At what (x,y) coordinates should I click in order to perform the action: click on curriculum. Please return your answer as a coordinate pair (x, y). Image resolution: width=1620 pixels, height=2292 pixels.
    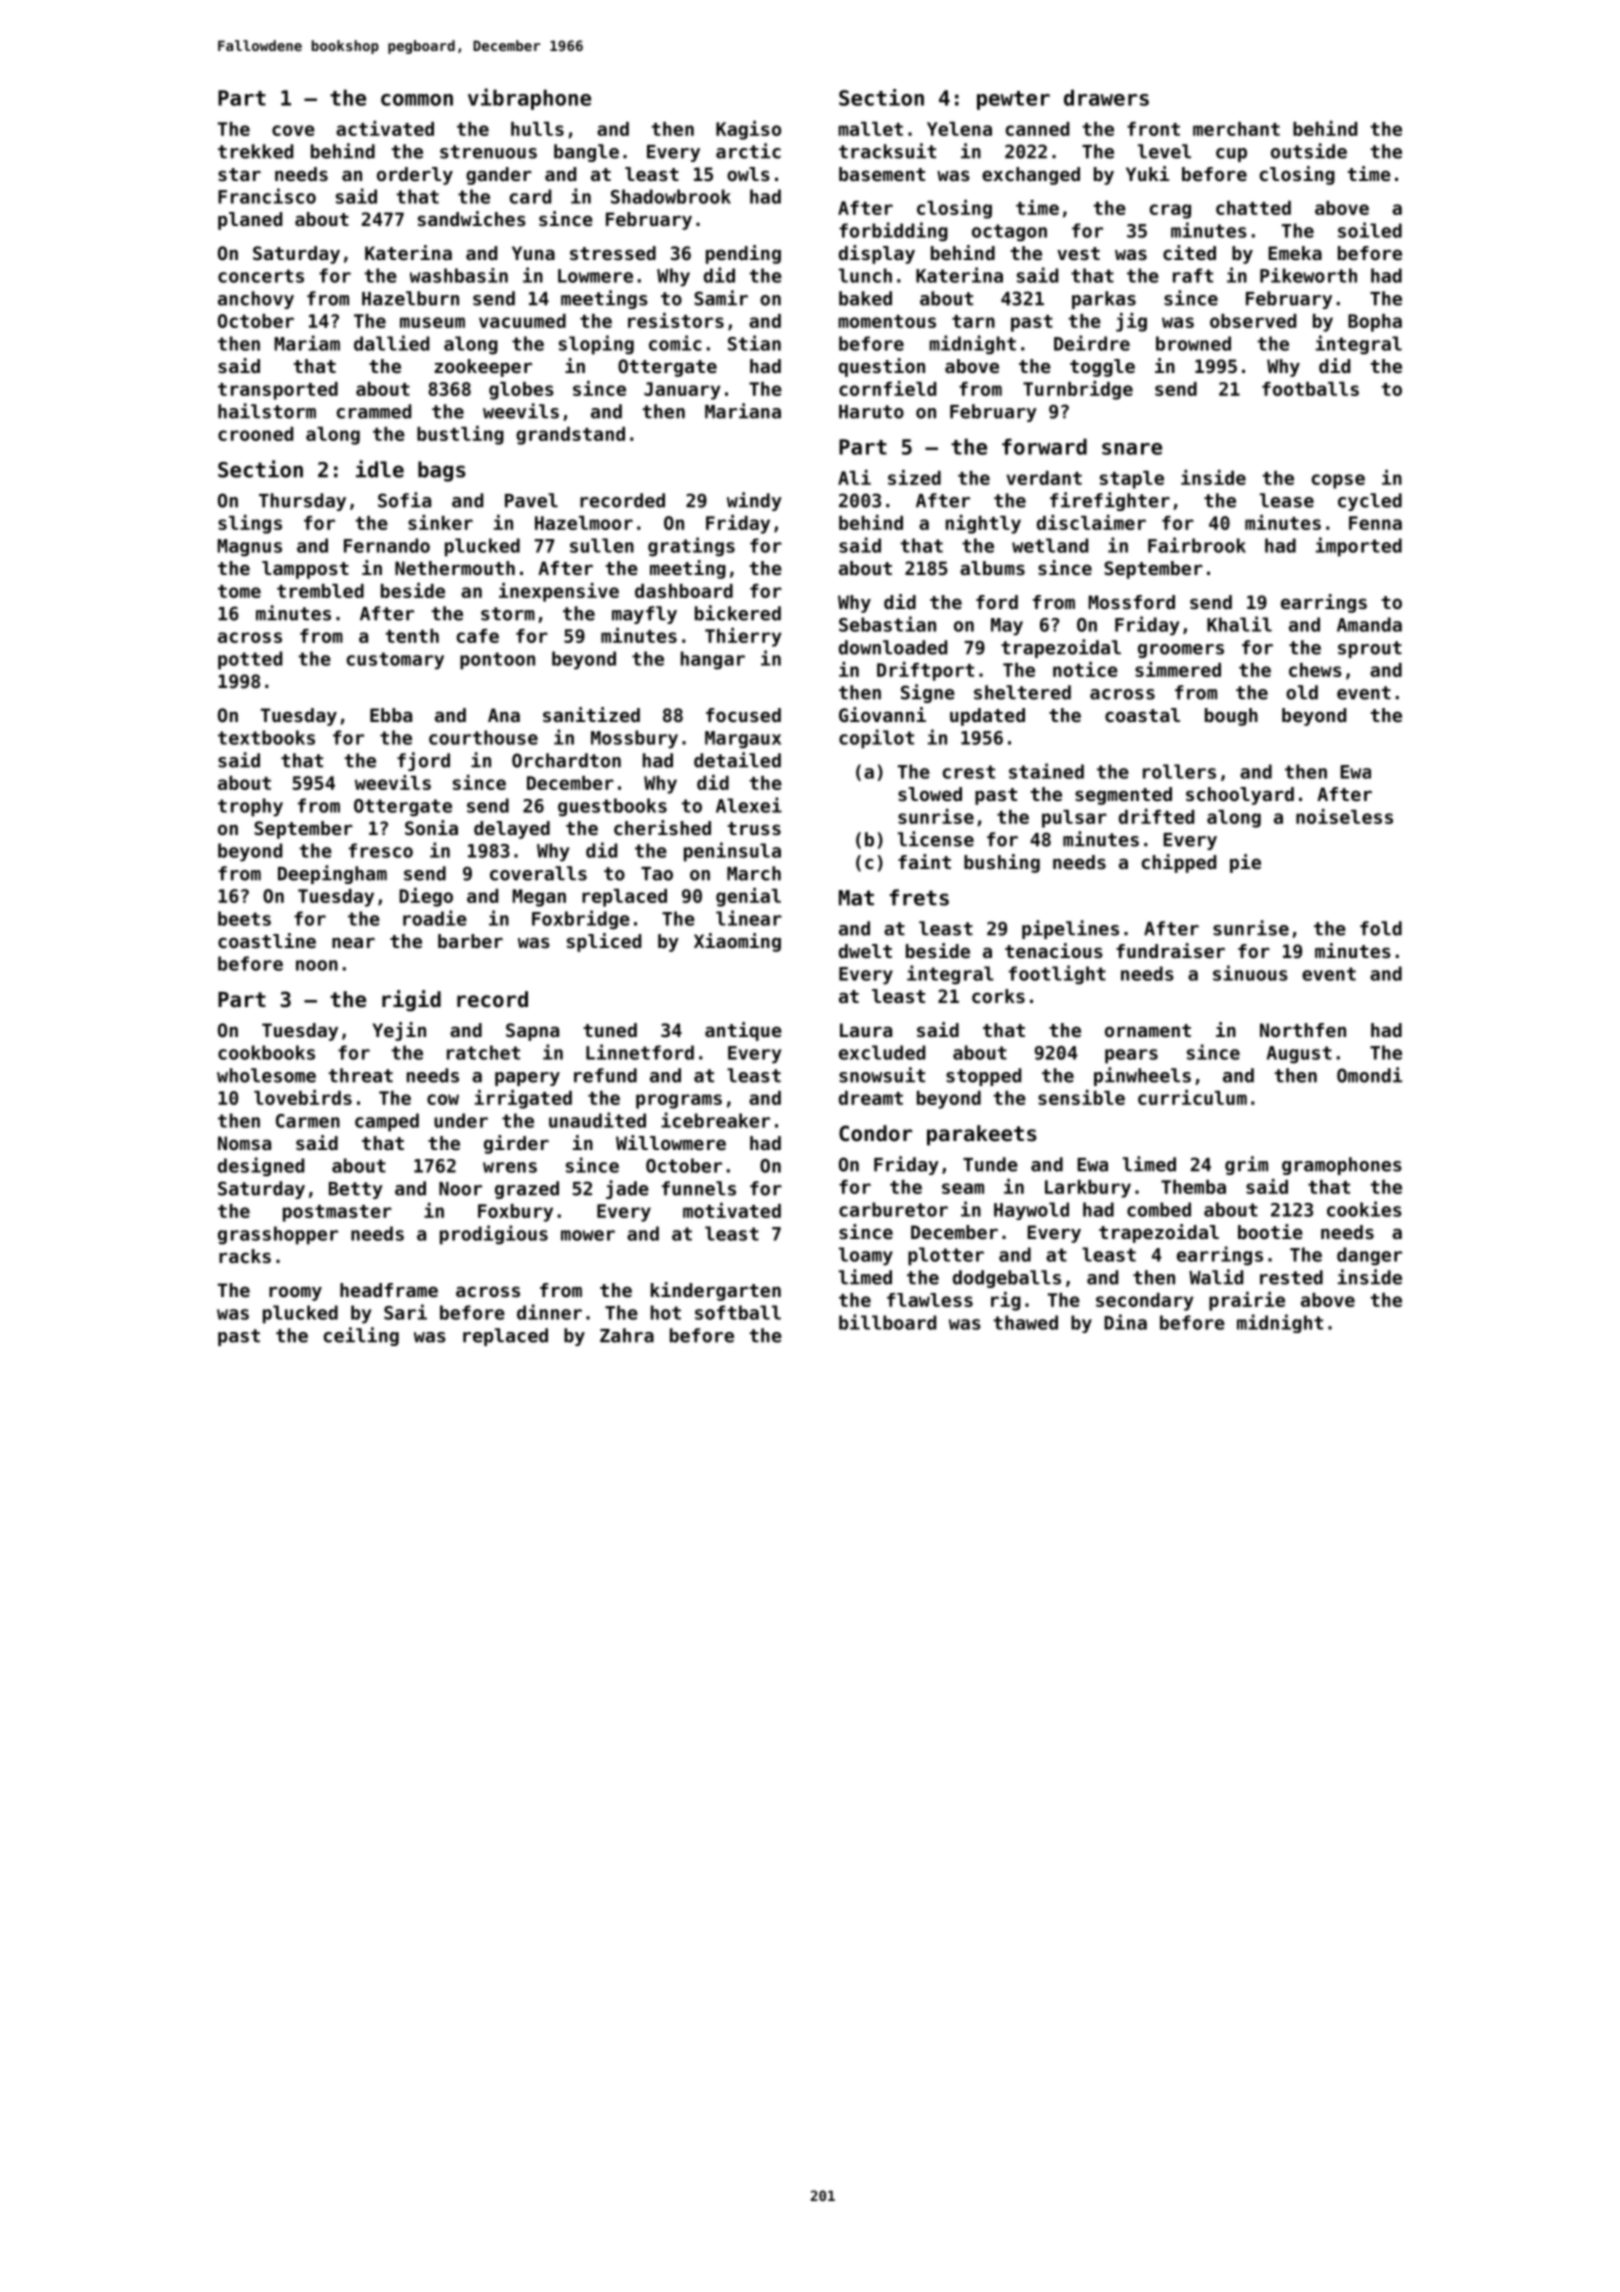
    Looking at the image, I should click on (1192, 1097).
